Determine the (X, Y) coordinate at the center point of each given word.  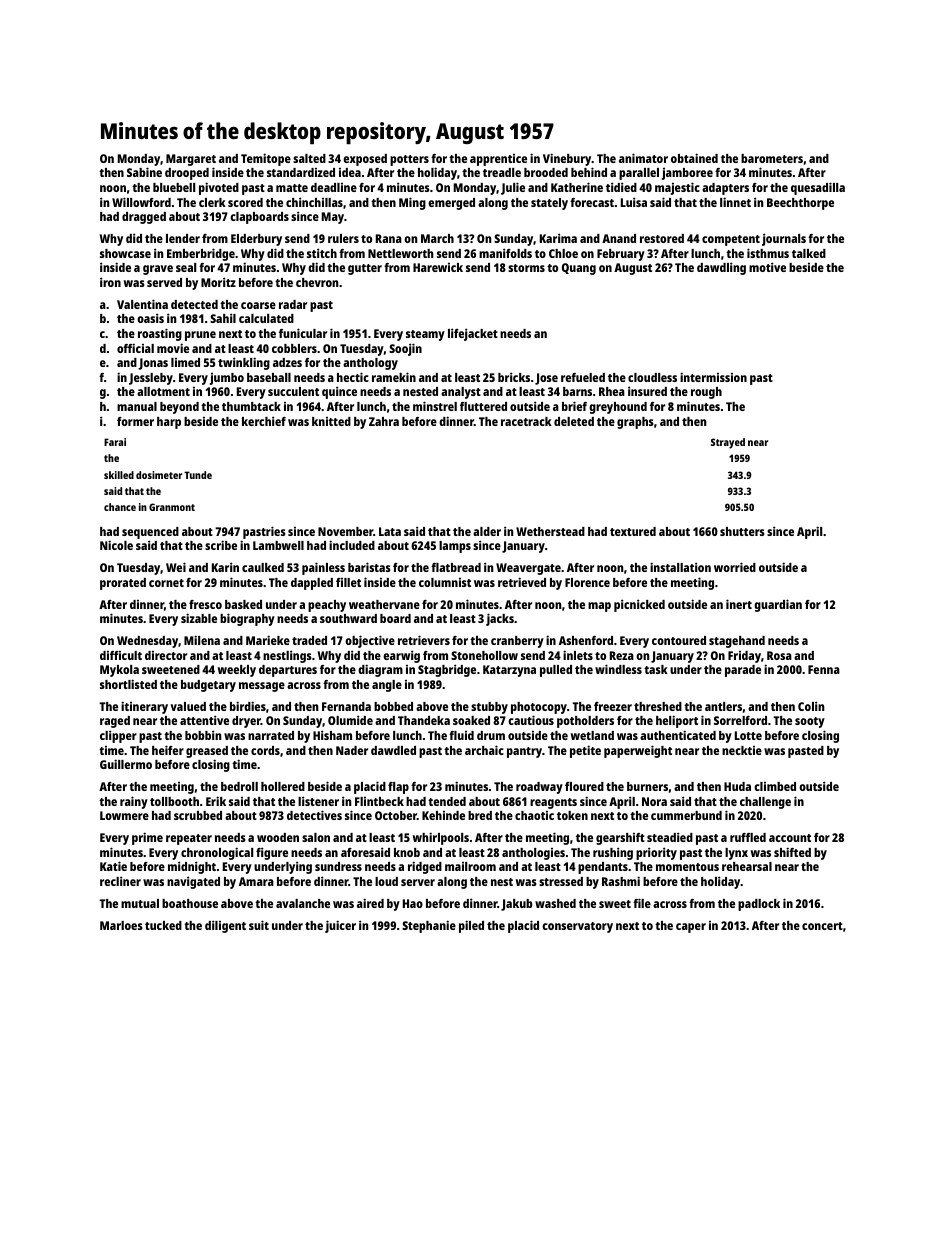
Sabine (144, 172)
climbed (775, 786)
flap (398, 788)
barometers (772, 158)
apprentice (498, 160)
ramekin (394, 377)
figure (272, 853)
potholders (585, 722)
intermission (713, 377)
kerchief (264, 421)
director (166, 655)
